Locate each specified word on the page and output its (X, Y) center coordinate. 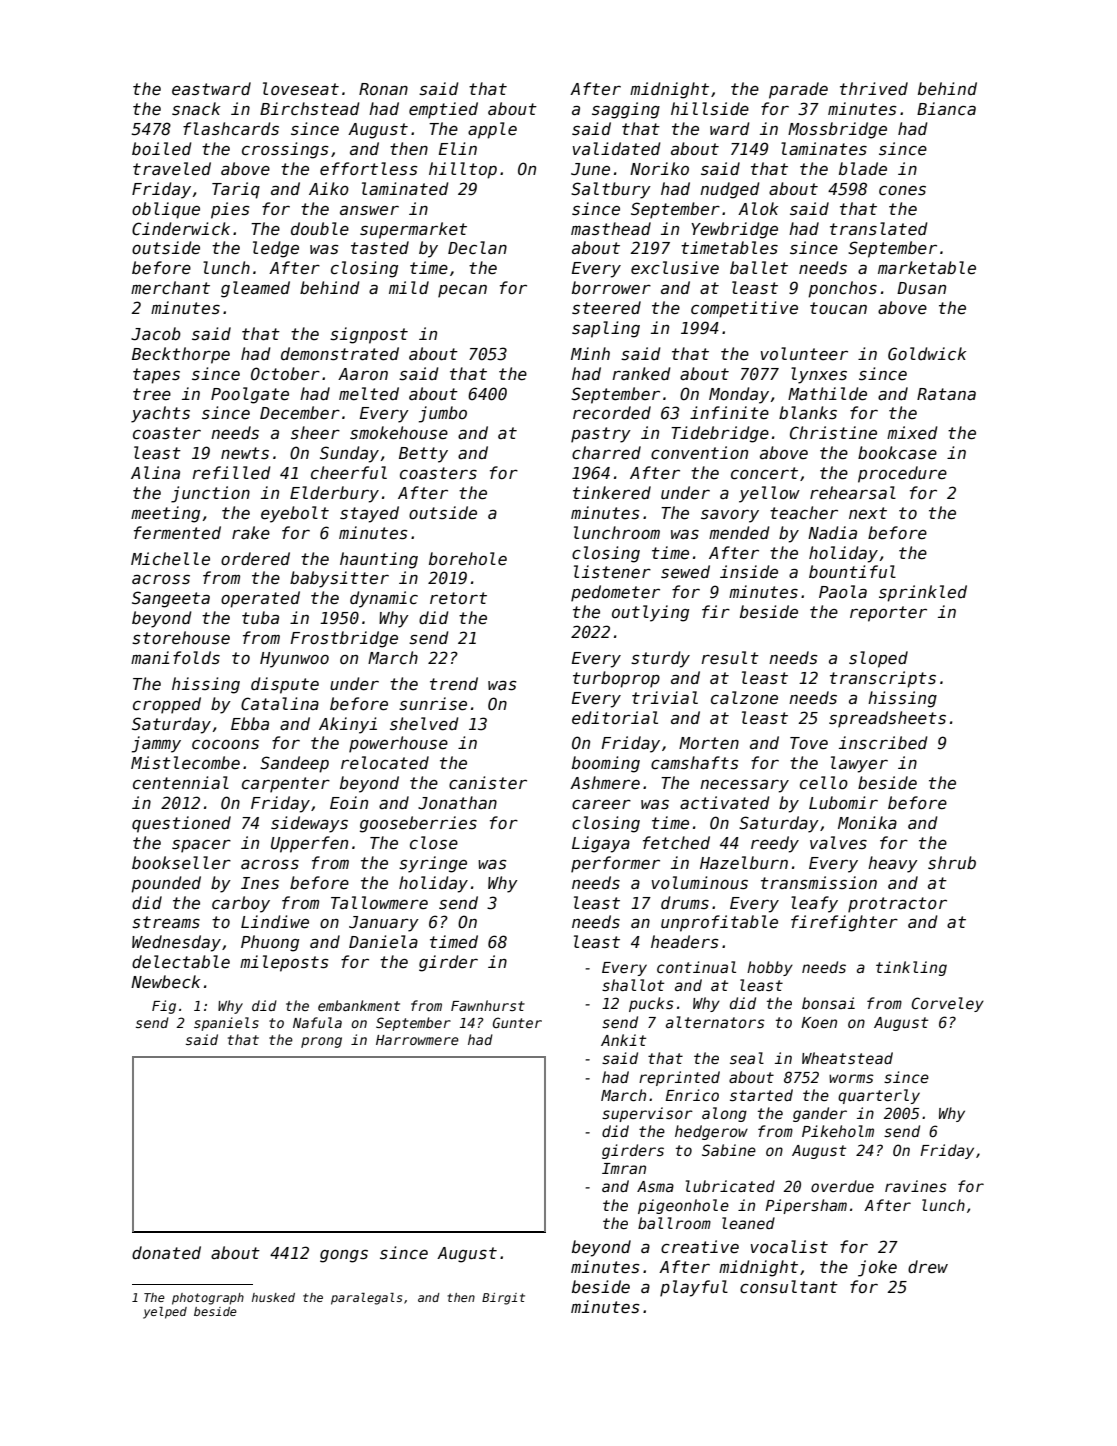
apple (492, 130)
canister (488, 783)
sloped (878, 659)
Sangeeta (171, 599)
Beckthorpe (181, 355)
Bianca (946, 108)
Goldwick (927, 353)
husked (273, 1297)
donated (166, 1252)
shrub (952, 862)
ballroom (674, 1223)
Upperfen (309, 844)
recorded (612, 412)
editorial (615, 717)
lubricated (730, 1186)
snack (196, 108)
